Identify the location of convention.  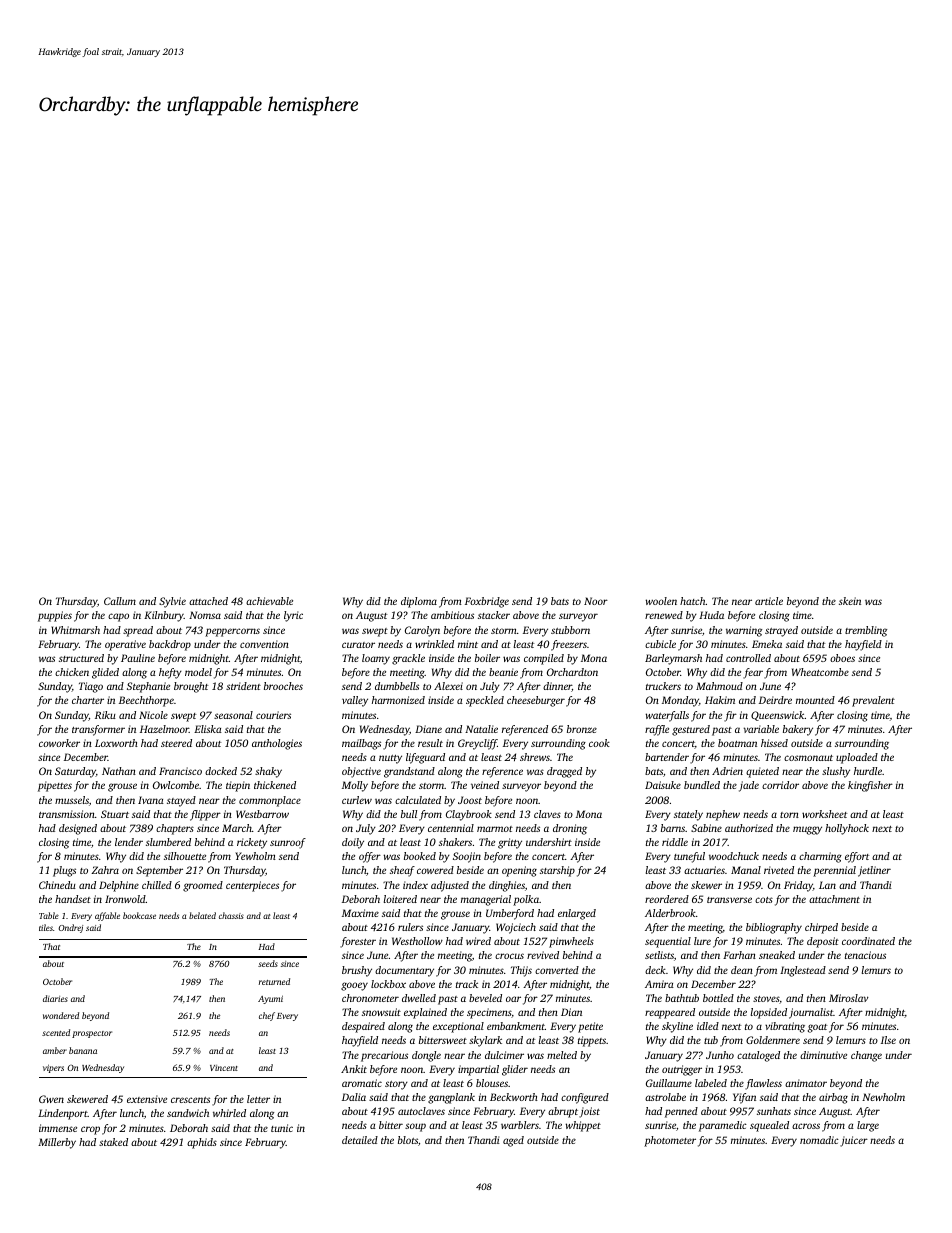
(264, 644).
